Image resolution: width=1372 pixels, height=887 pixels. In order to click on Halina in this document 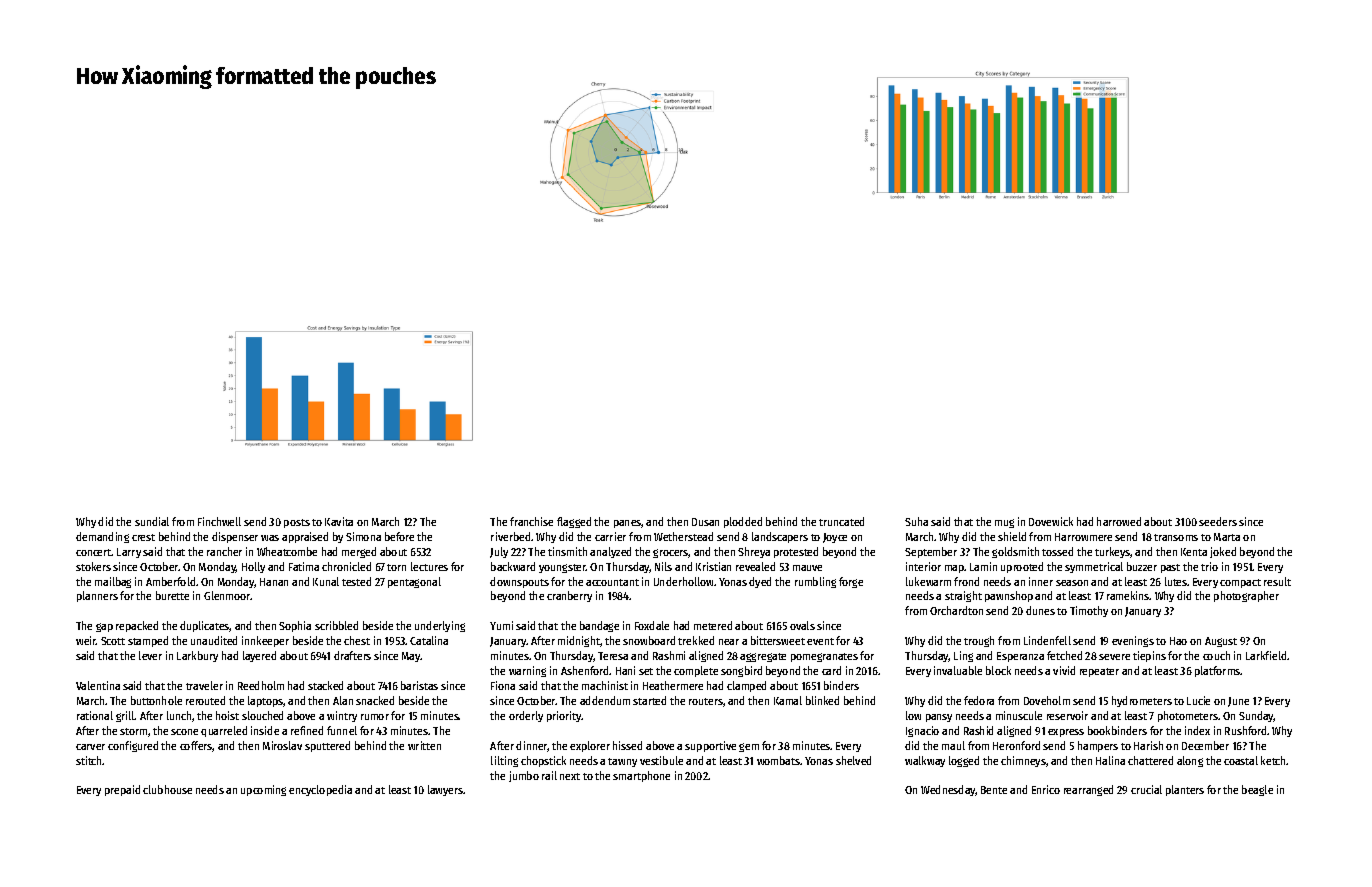, I will do `click(1110, 760)`.
